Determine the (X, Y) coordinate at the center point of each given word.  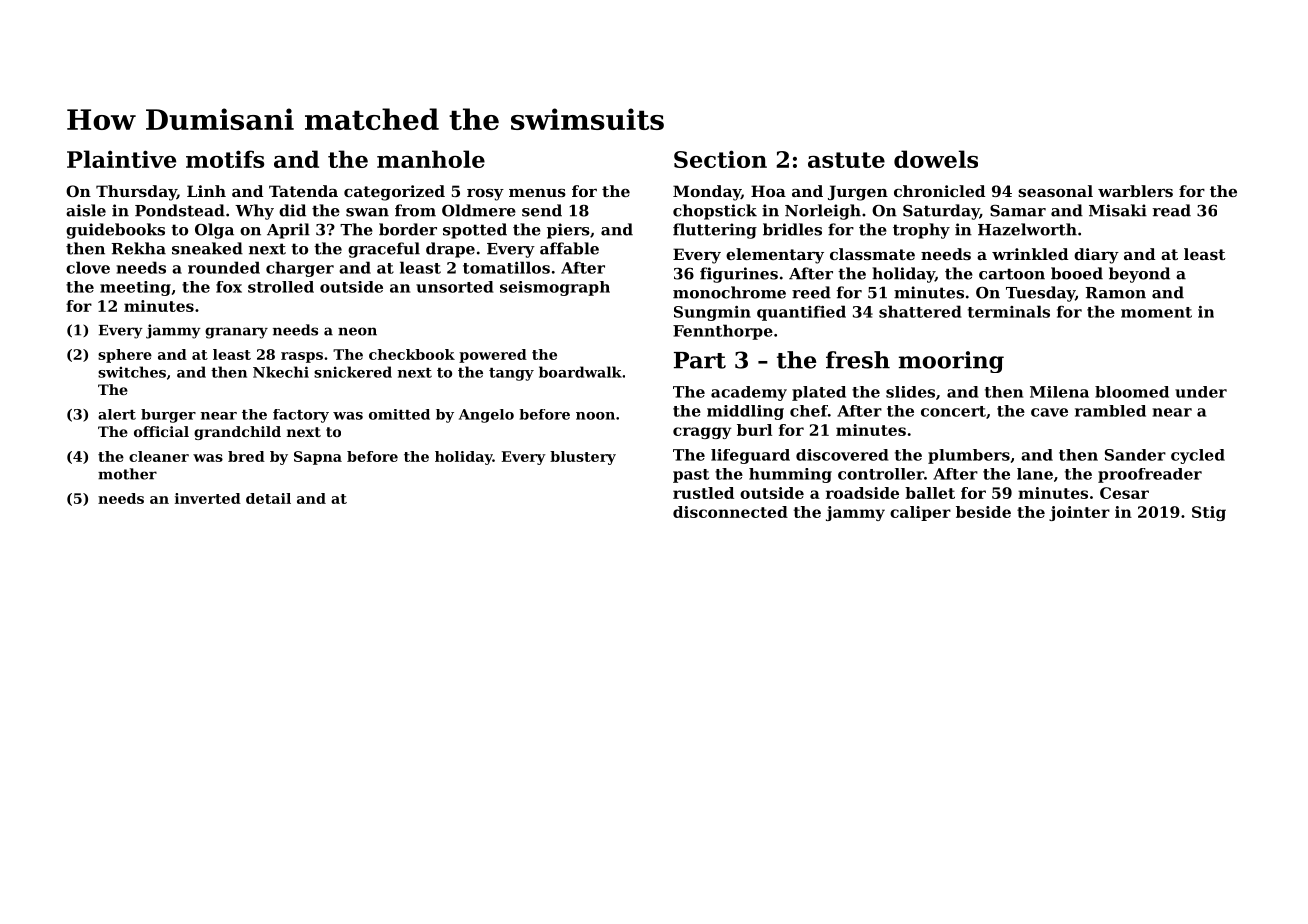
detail (268, 498)
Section (720, 159)
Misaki (1118, 210)
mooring (951, 362)
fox (229, 287)
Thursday (136, 193)
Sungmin (712, 313)
